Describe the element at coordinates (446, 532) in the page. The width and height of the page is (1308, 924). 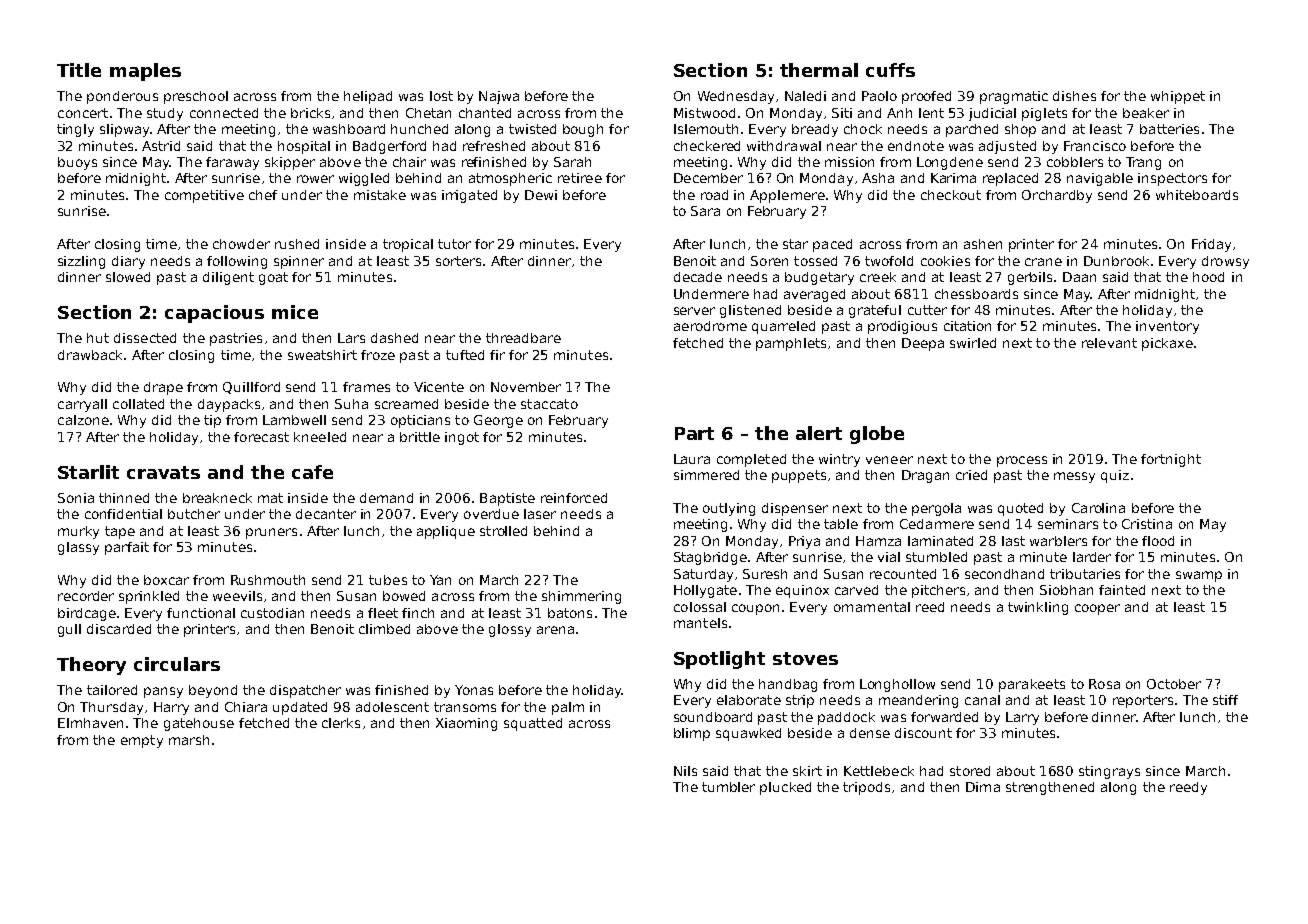
I see `applique` at that location.
